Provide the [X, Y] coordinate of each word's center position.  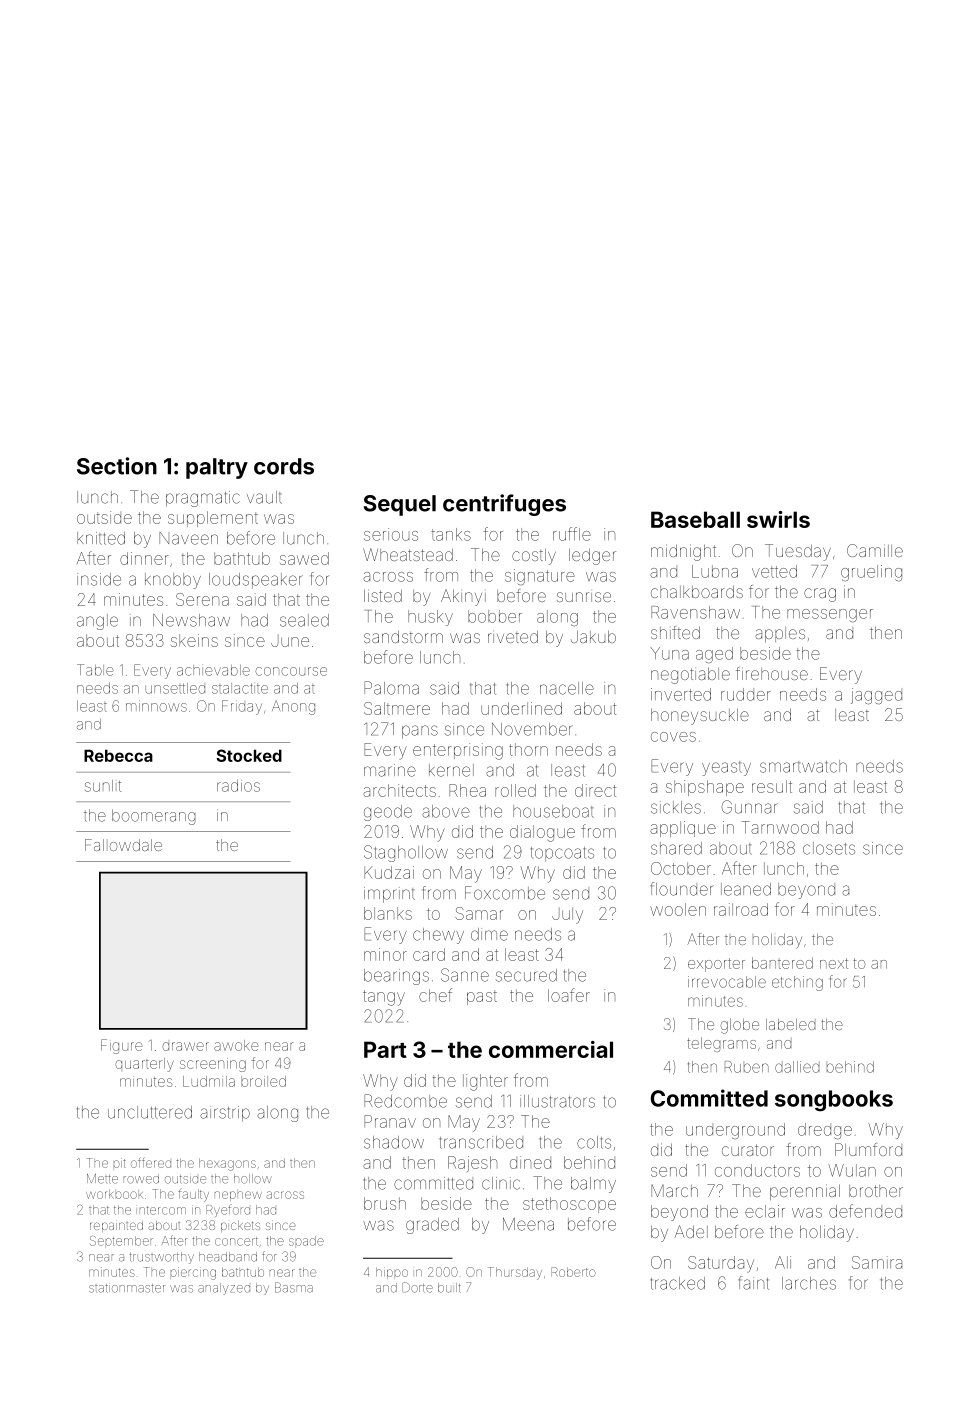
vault [264, 497]
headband [228, 1257]
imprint [389, 895]
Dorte [417, 1287]
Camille [875, 550]
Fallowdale [123, 845]
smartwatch [803, 766]
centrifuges [504, 505]
